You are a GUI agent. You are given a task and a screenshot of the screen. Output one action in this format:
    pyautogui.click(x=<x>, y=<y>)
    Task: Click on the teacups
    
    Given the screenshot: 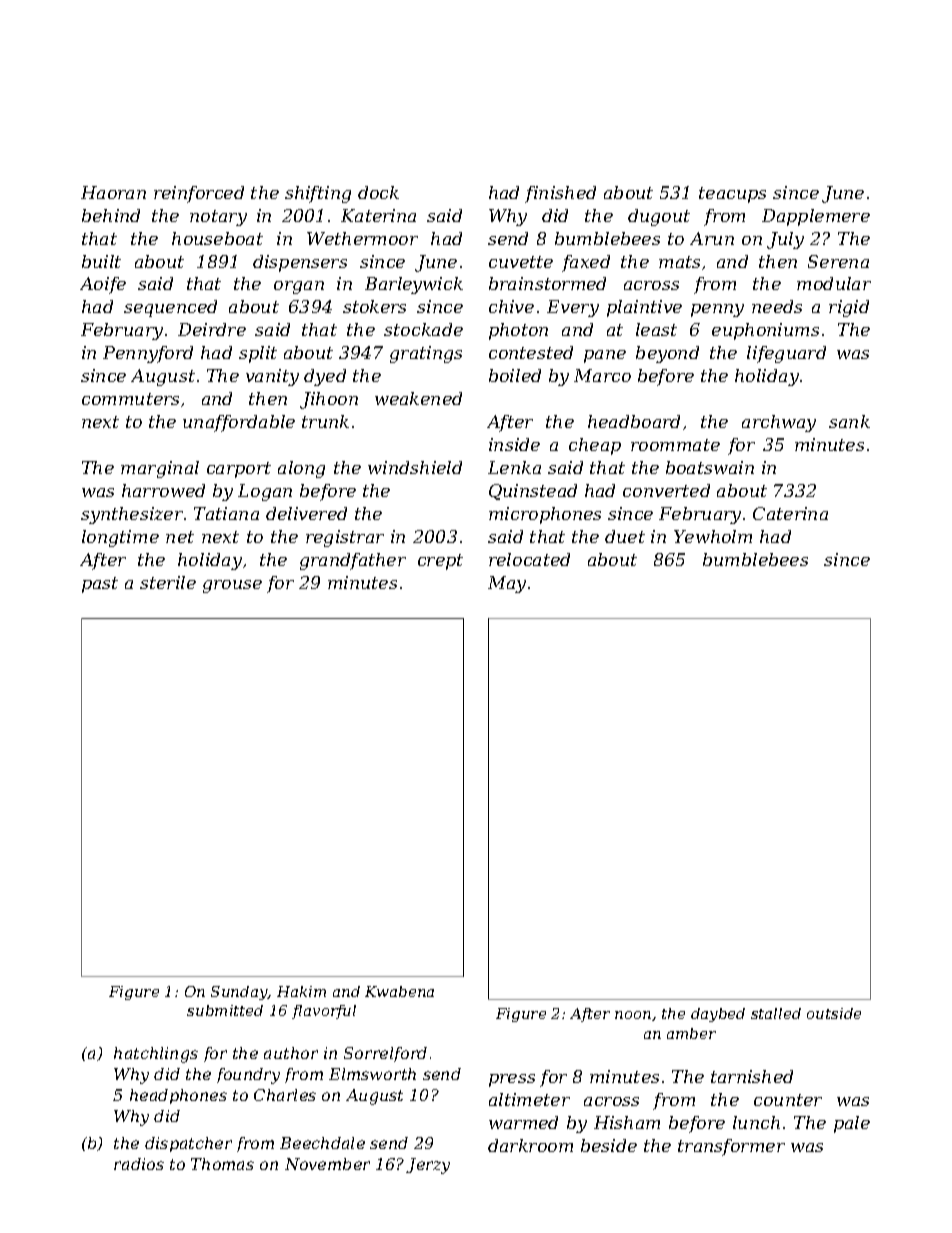 What is the action you would take?
    pyautogui.click(x=732, y=195)
